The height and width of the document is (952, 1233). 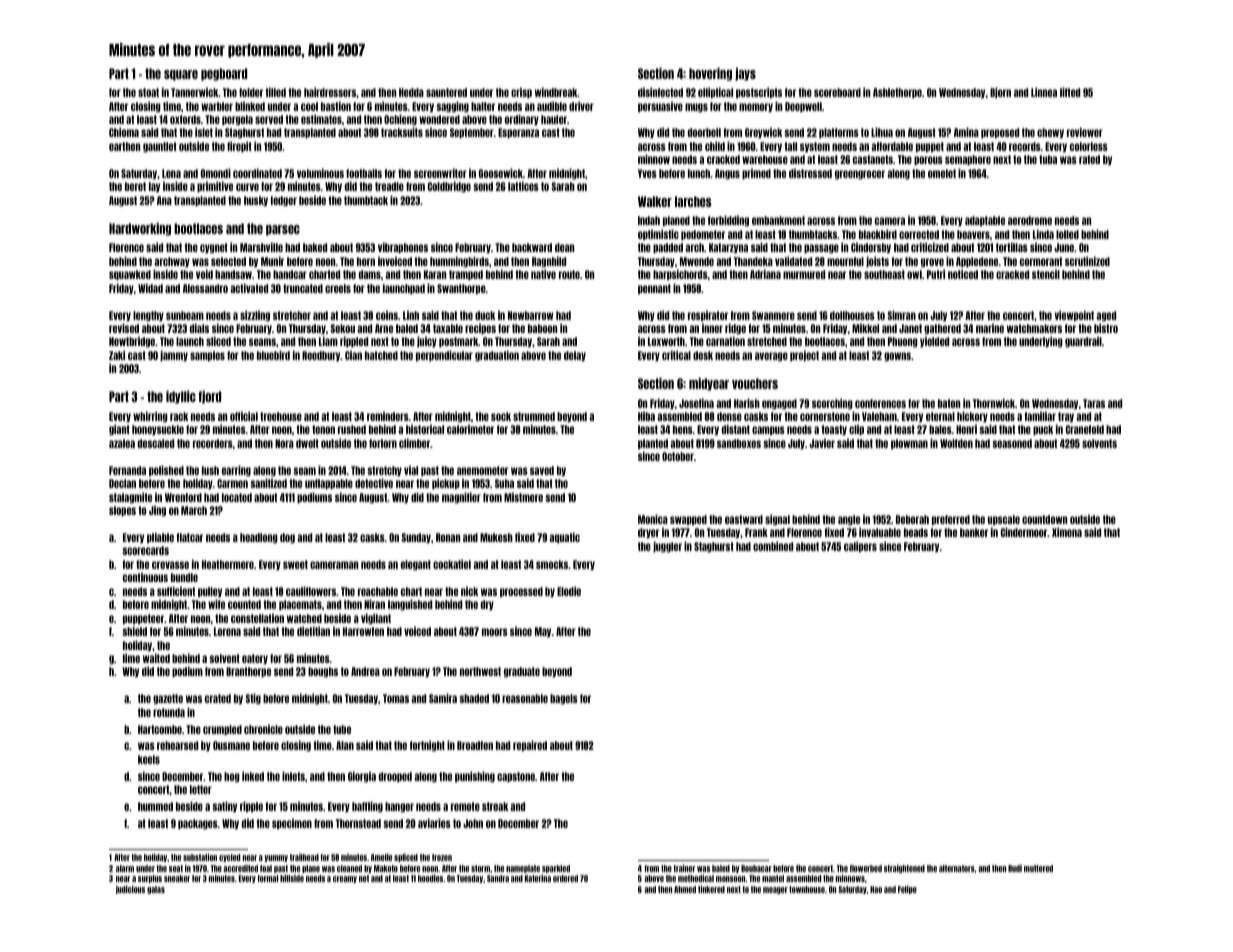 What do you see at coordinates (1094, 403) in the document?
I see `Taras` at bounding box center [1094, 403].
